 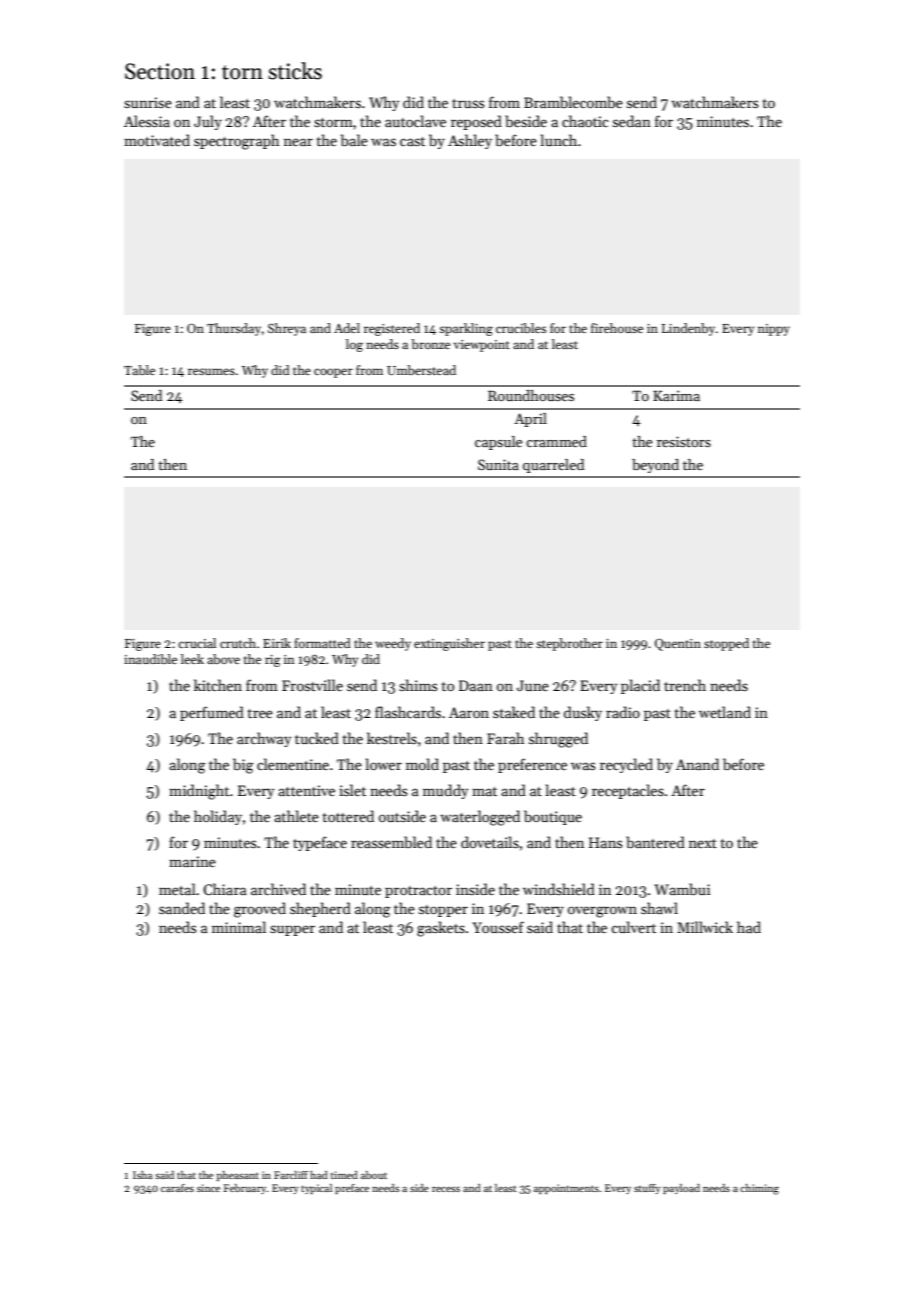 What do you see at coordinates (573, 102) in the screenshot?
I see `Bramblecombe` at bounding box center [573, 102].
